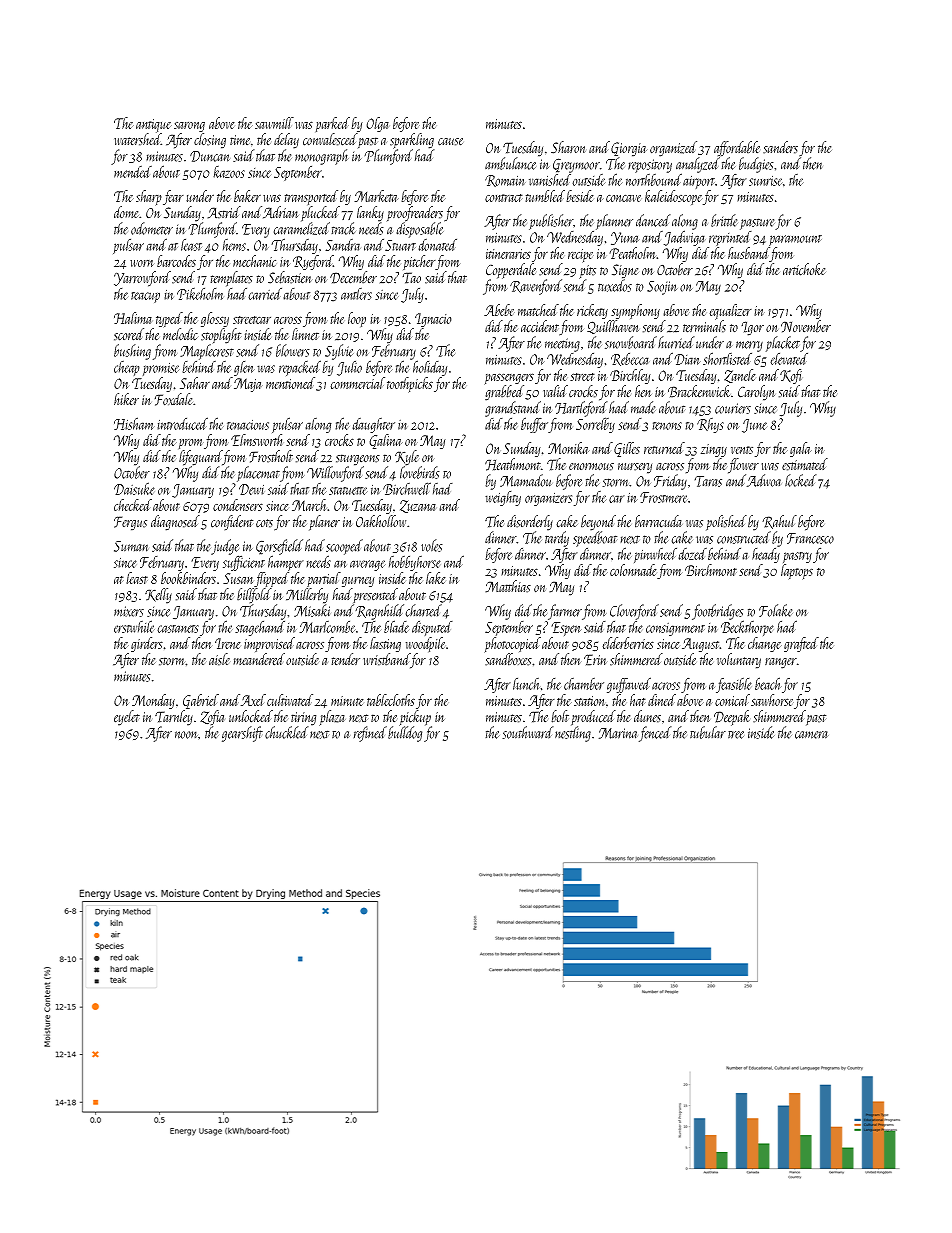 This document has width=952, height=1233. What do you see at coordinates (187, 735) in the document?
I see `noon` at bounding box center [187, 735].
